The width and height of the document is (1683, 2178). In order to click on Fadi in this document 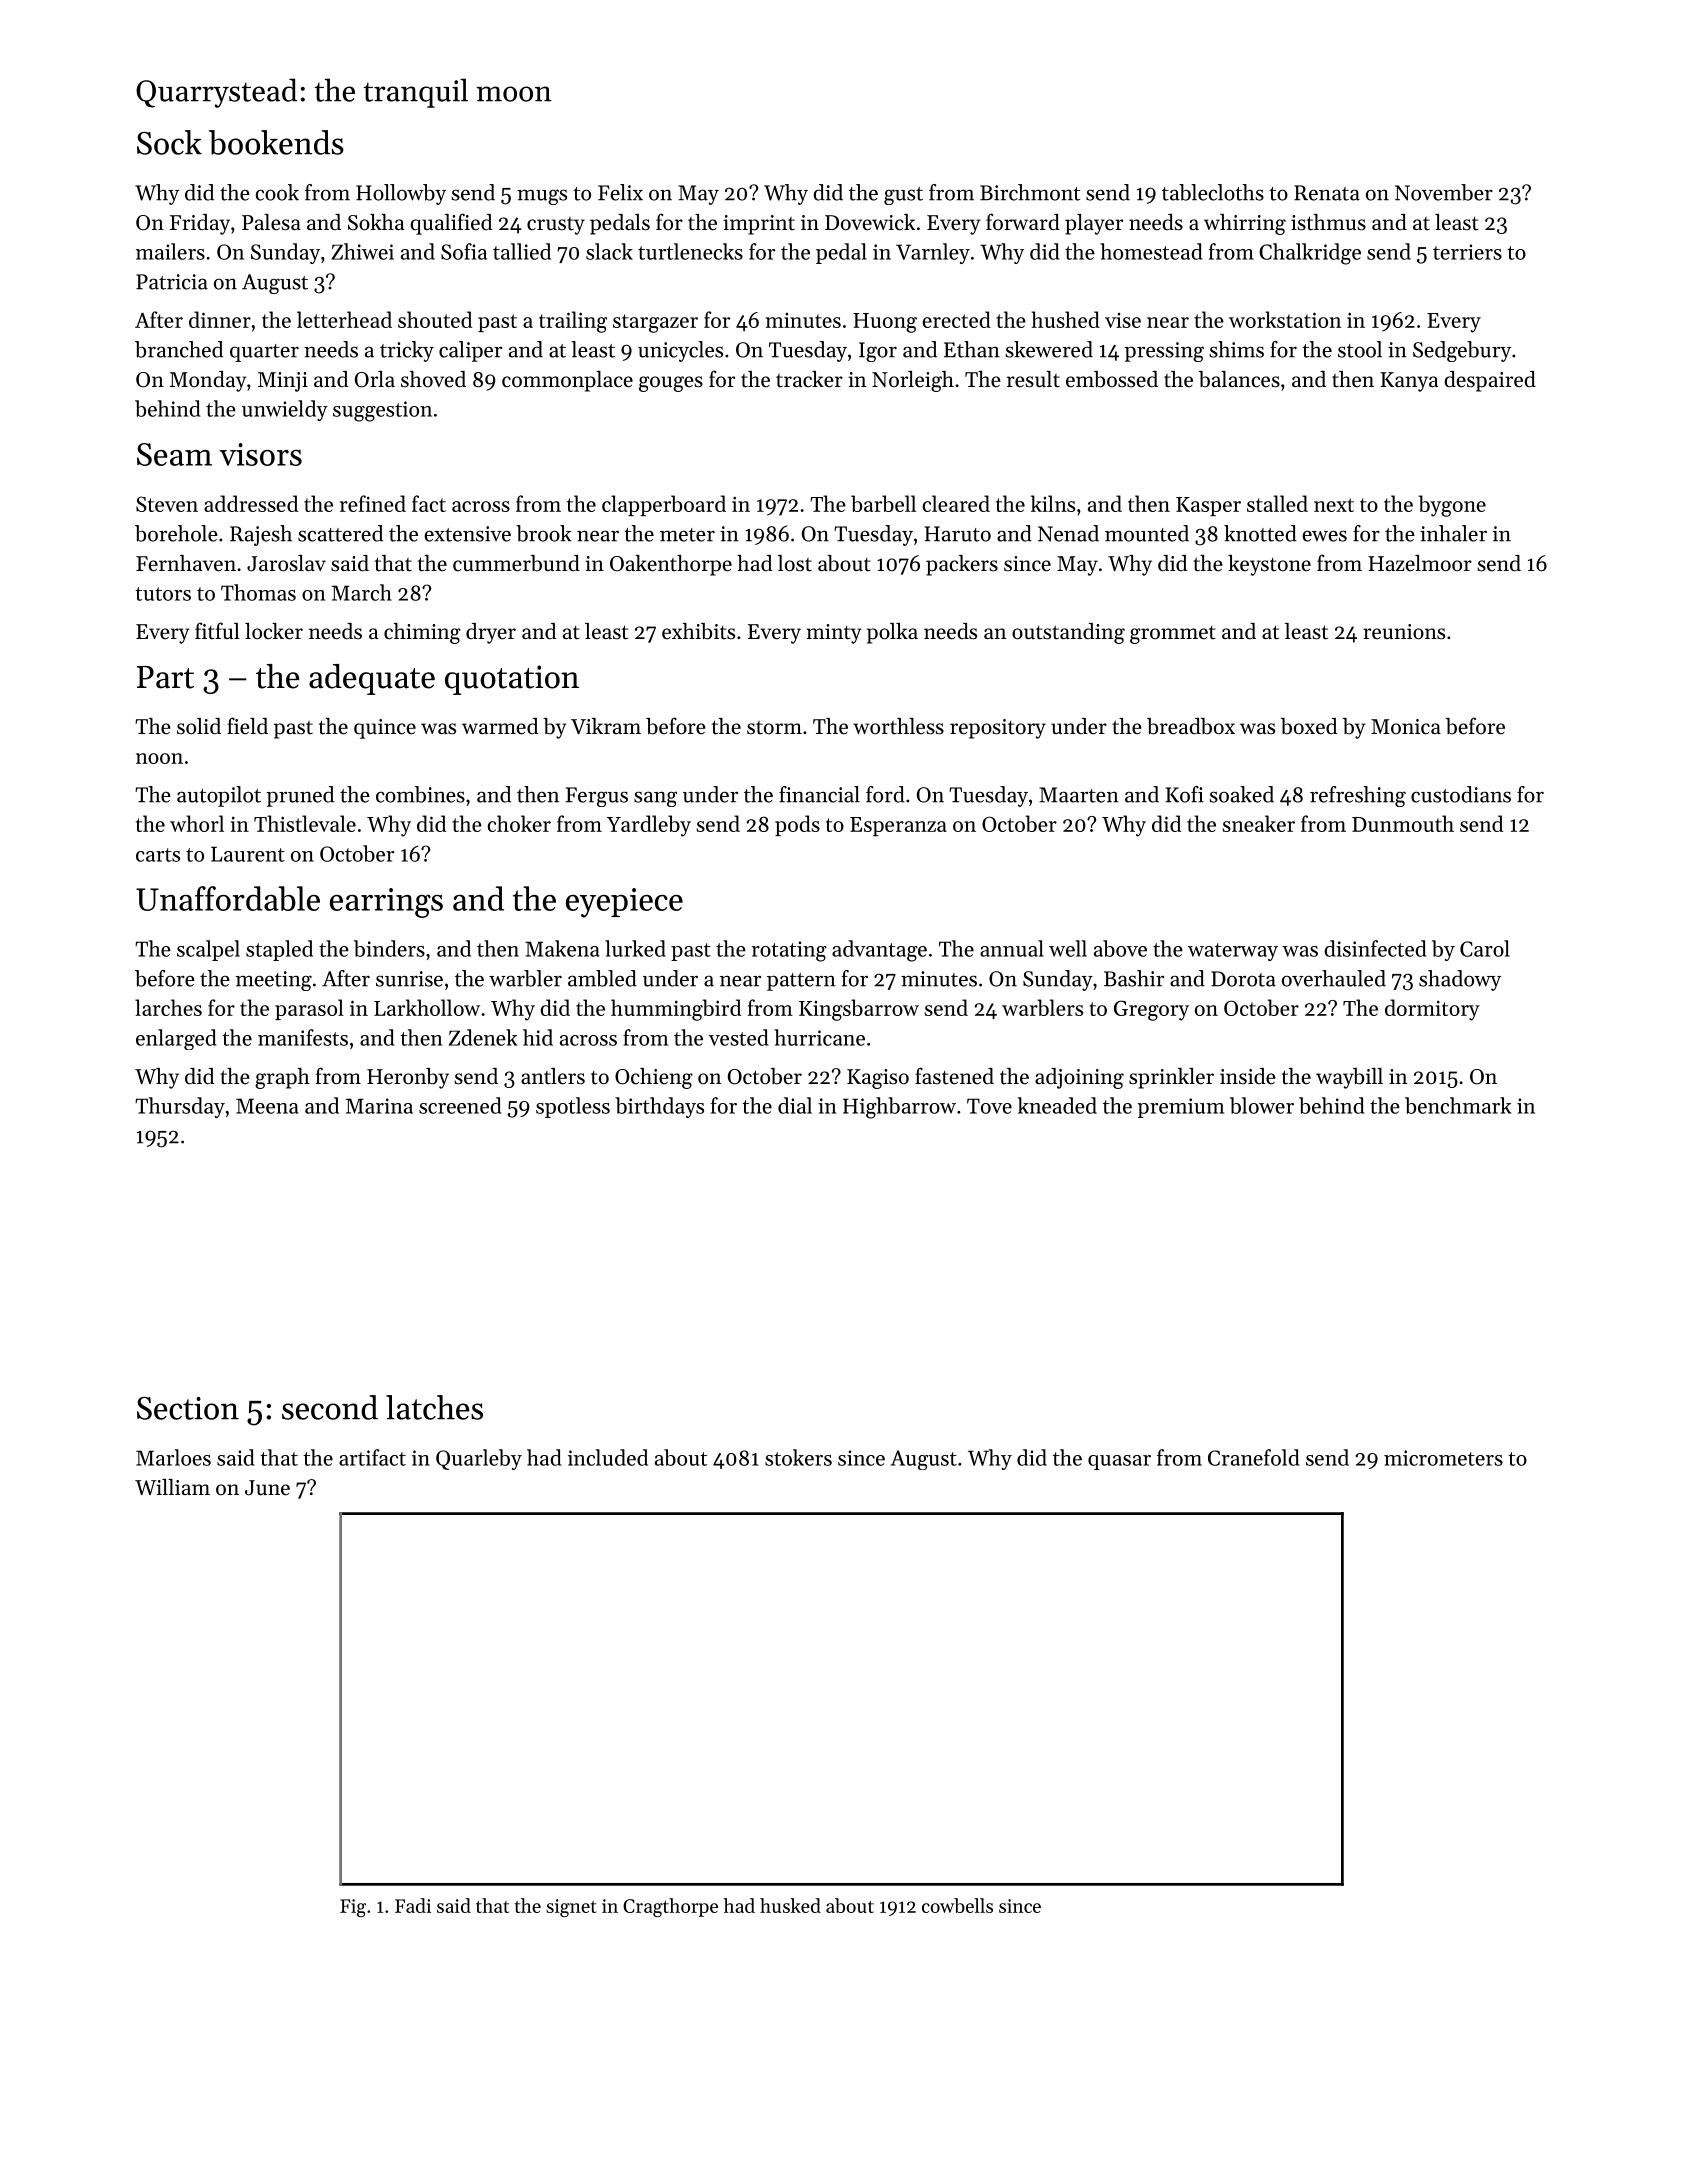, I will do `click(413, 1905)`.
